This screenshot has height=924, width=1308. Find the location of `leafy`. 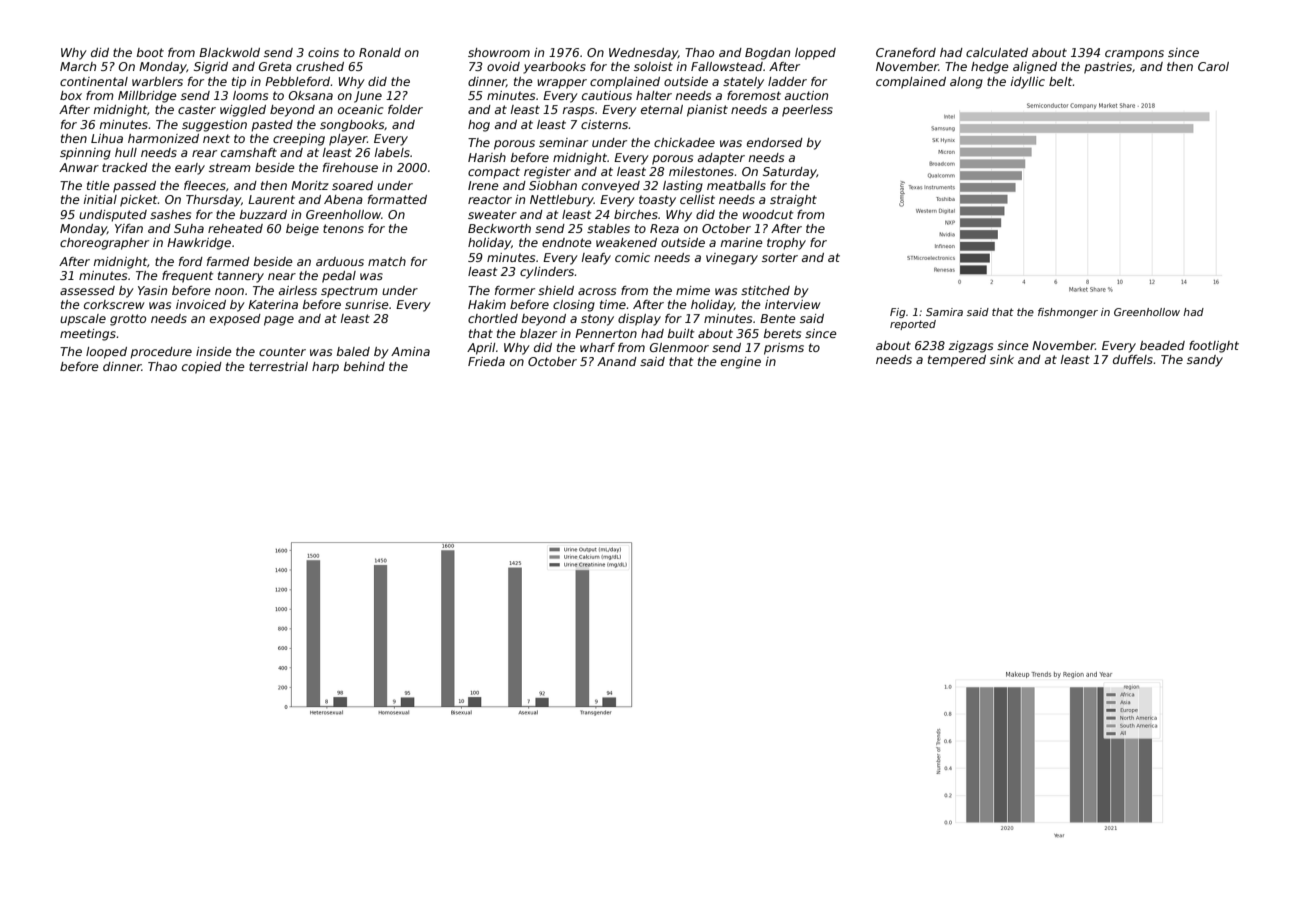

leafy is located at coordinates (596, 259).
